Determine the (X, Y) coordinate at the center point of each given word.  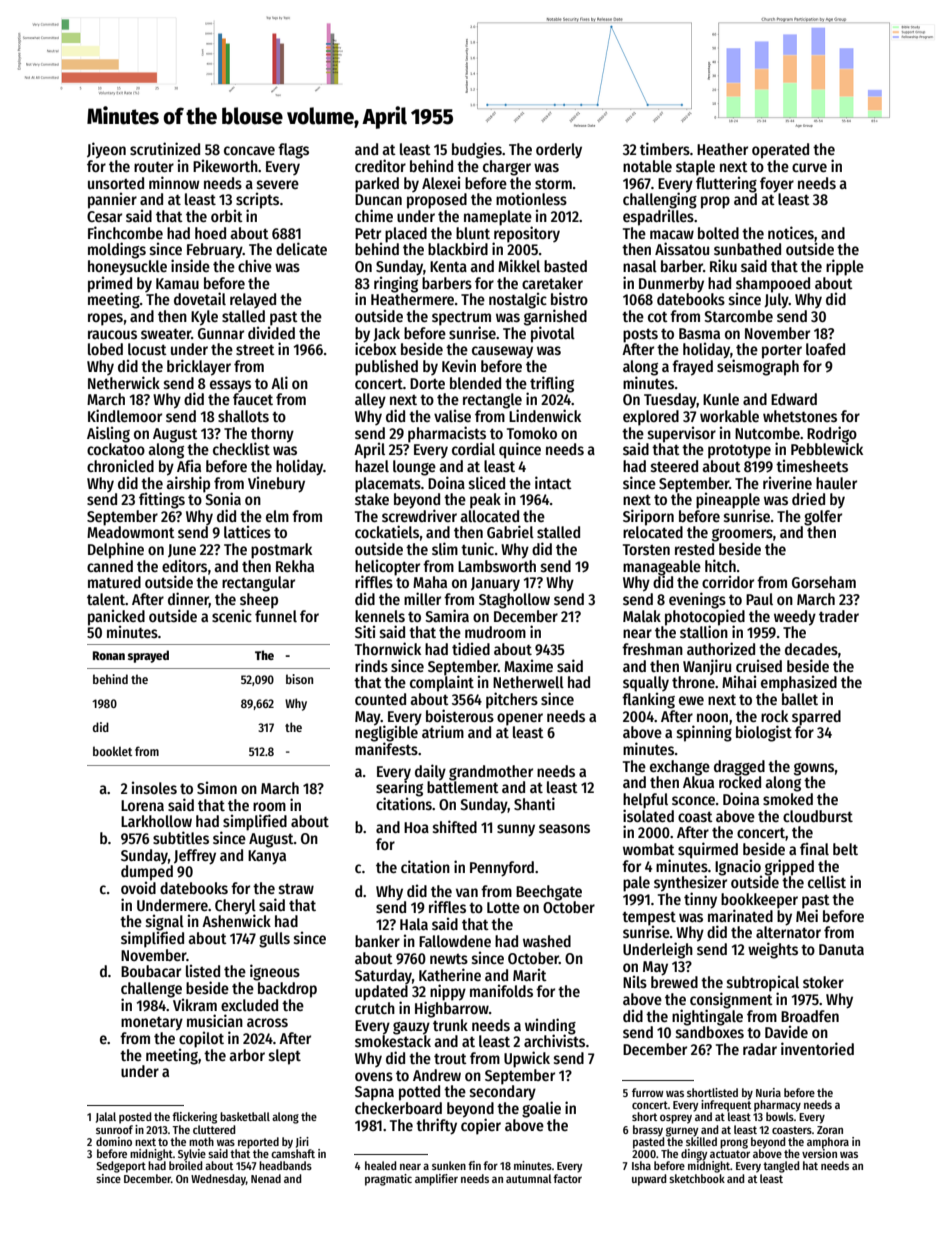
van (467, 892)
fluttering (726, 184)
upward (649, 1180)
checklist (241, 449)
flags (293, 151)
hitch (720, 565)
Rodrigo (832, 434)
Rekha (295, 566)
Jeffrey (195, 857)
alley (370, 401)
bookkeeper (759, 901)
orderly (559, 151)
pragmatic (388, 1180)
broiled (186, 1165)
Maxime (528, 665)
